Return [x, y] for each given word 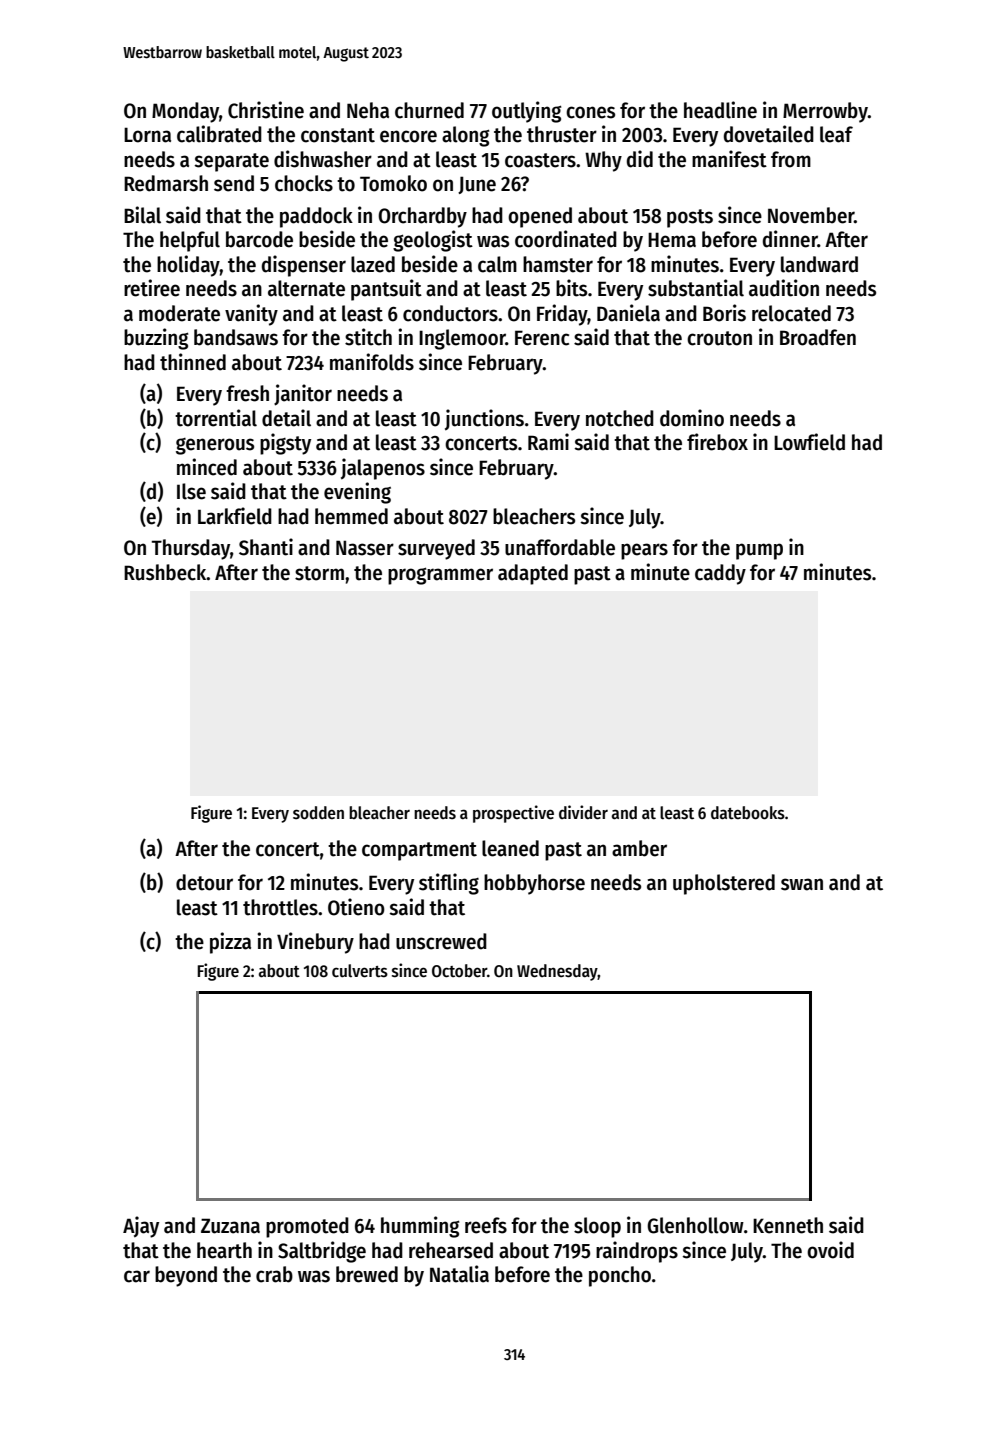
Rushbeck [165, 572]
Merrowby [825, 112]
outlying [526, 112]
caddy [720, 574]
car [137, 1276]
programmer [440, 576]
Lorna [147, 135]
